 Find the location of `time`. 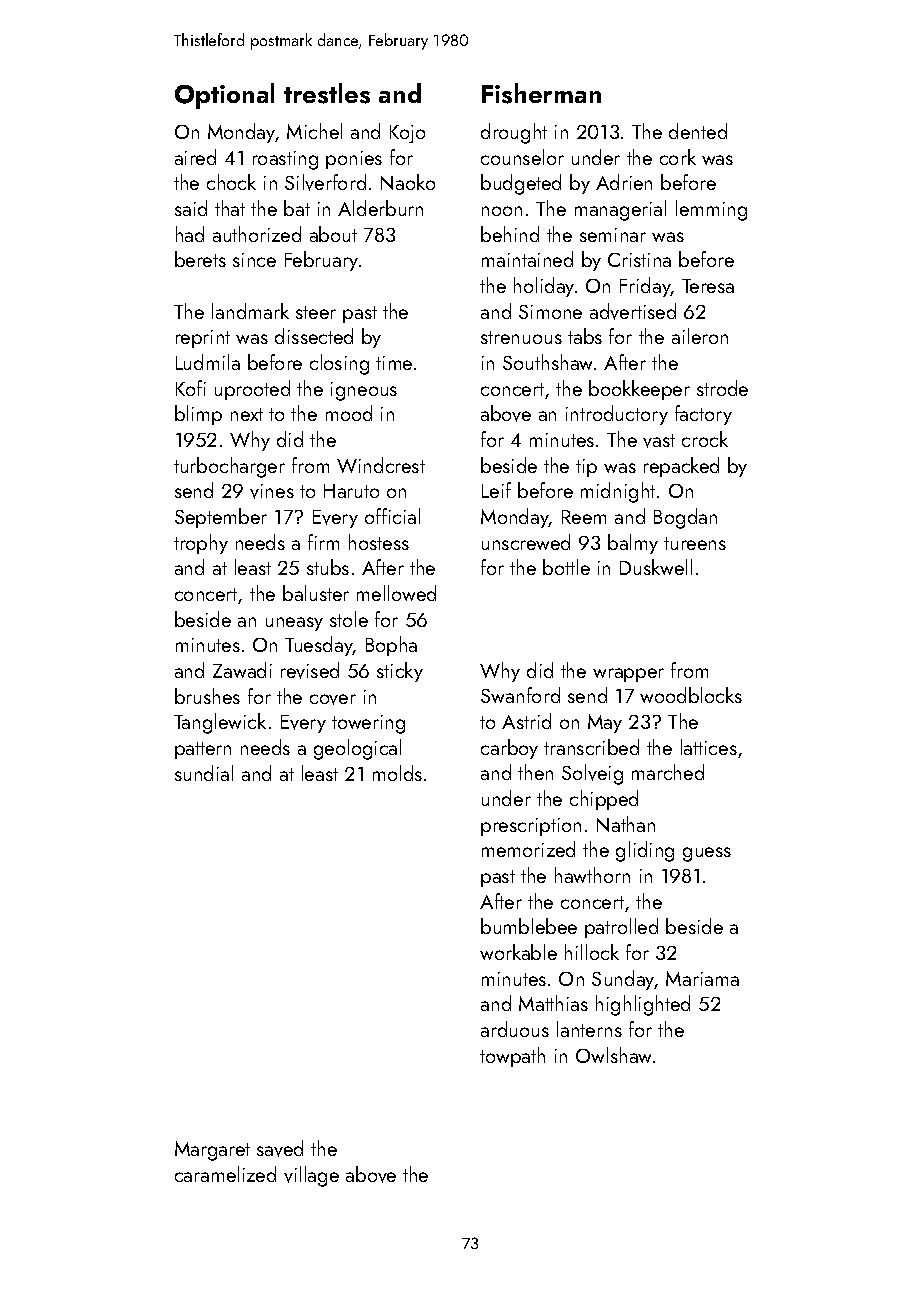

time is located at coordinates (394, 363).
